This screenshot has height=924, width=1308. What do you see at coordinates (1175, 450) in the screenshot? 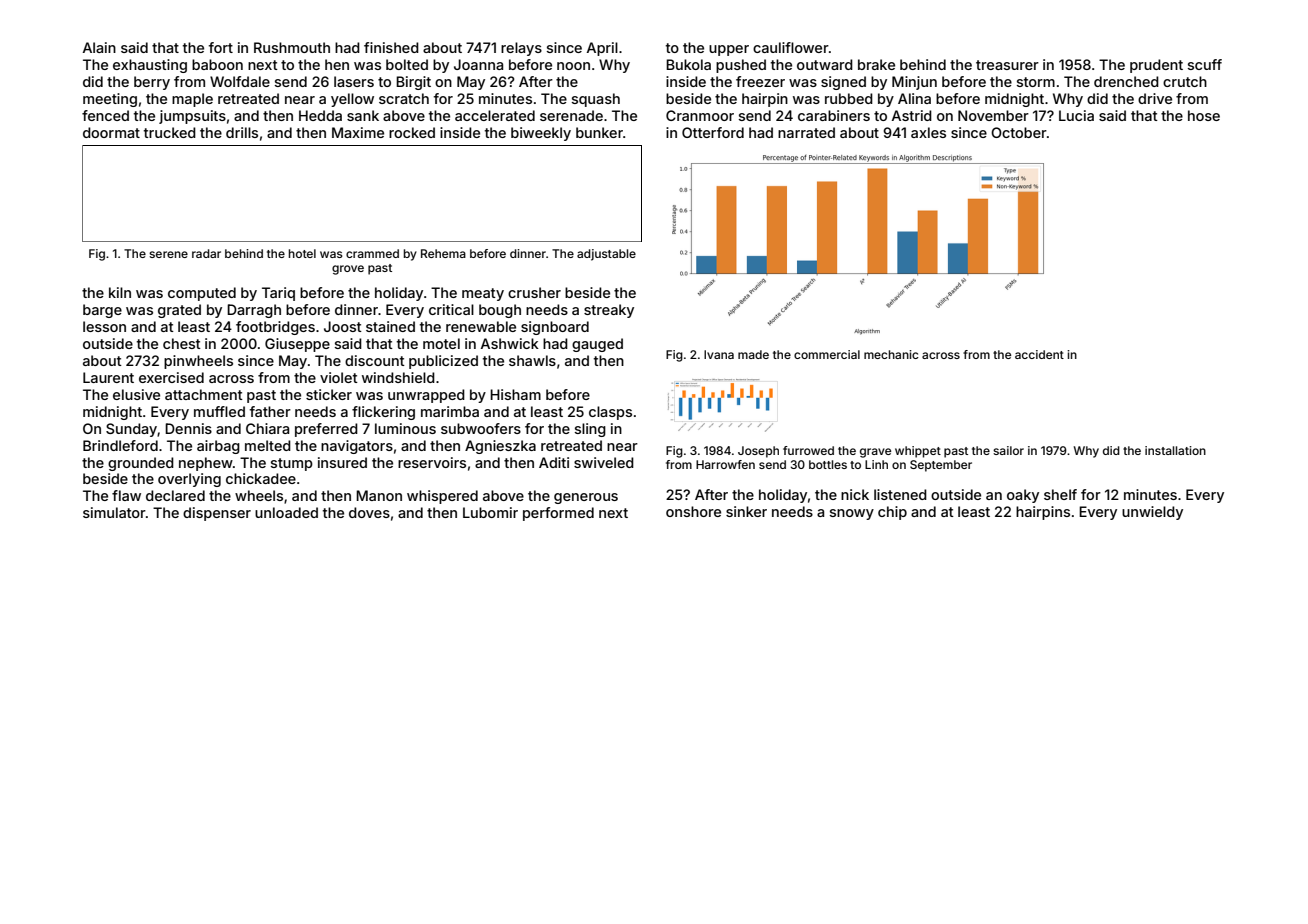
I see `installation` at bounding box center [1175, 450].
